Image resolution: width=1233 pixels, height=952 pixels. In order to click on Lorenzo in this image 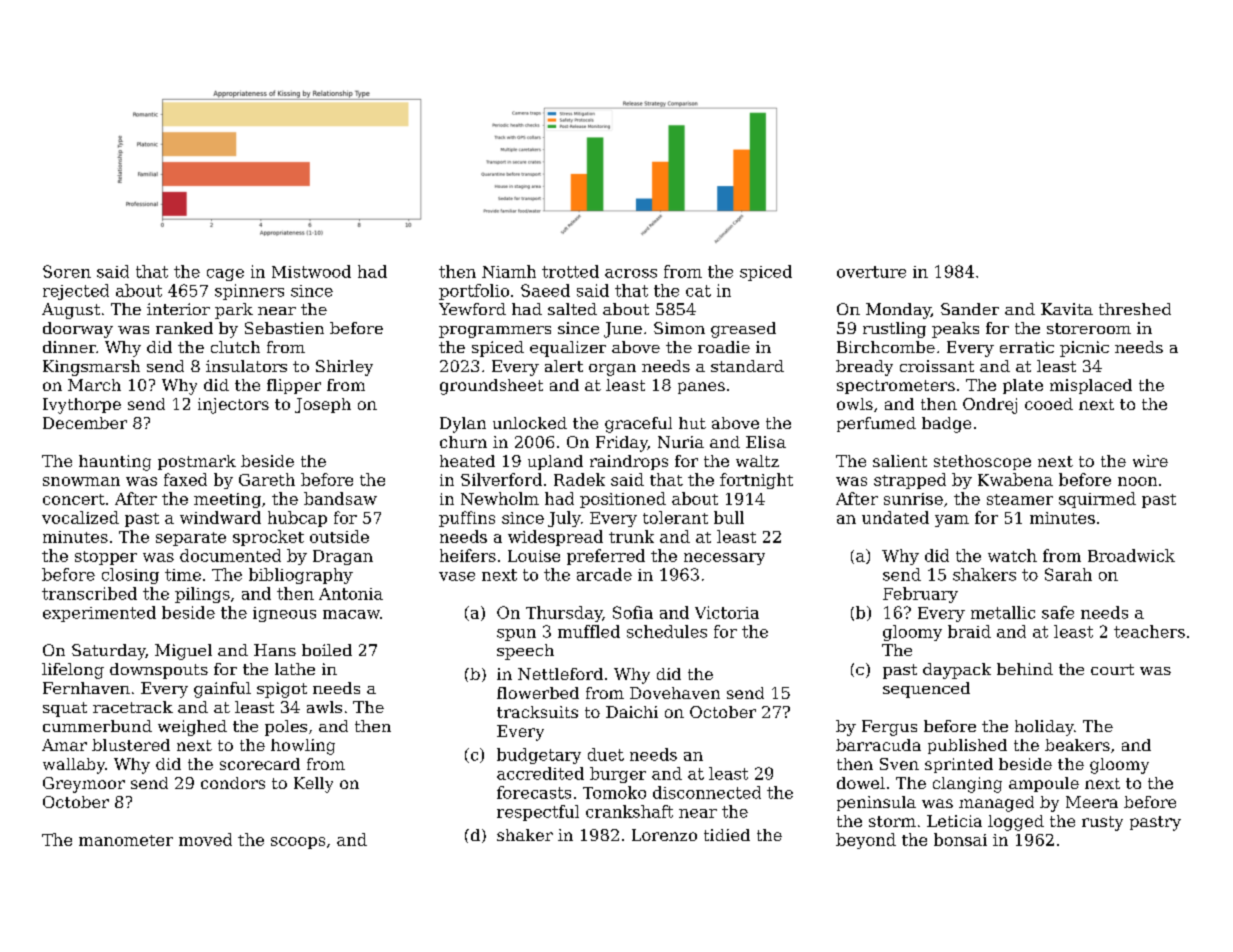, I will do `click(664, 835)`.
